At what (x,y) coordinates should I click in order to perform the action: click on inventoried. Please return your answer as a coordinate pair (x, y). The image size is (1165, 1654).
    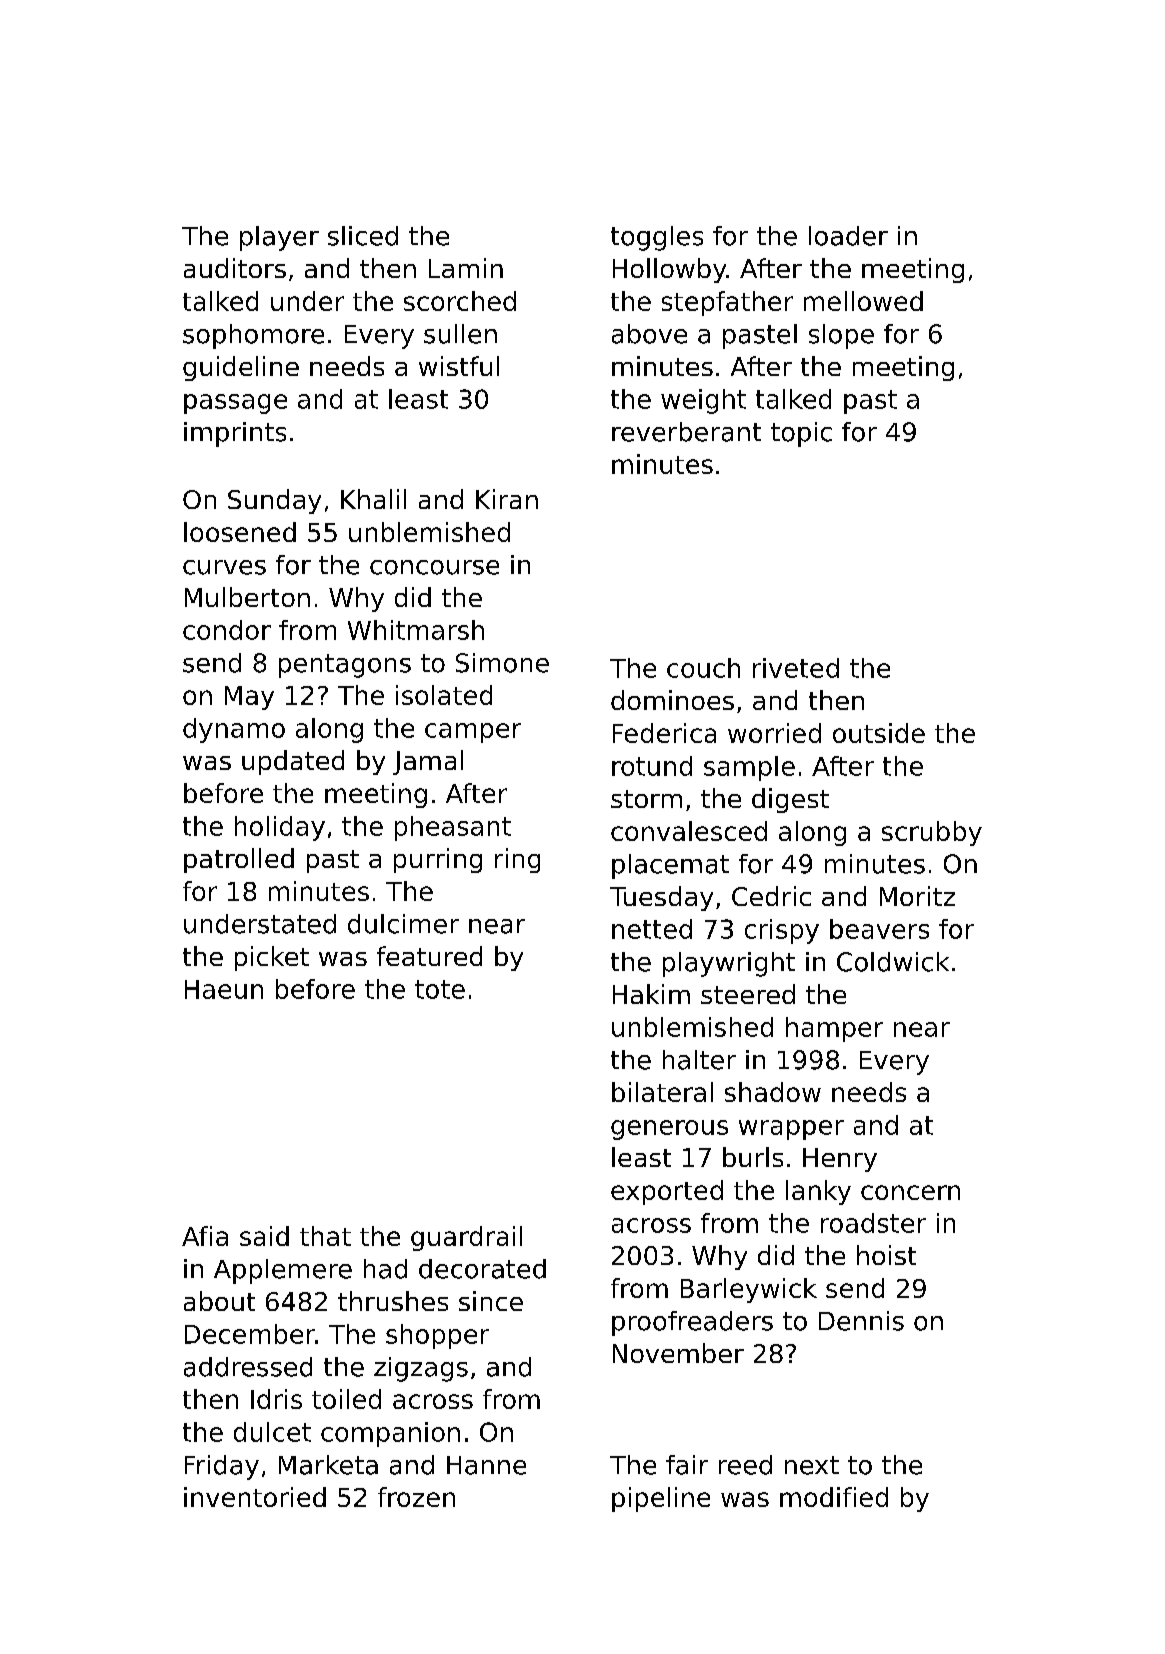
    Looking at the image, I should click on (255, 1497).
